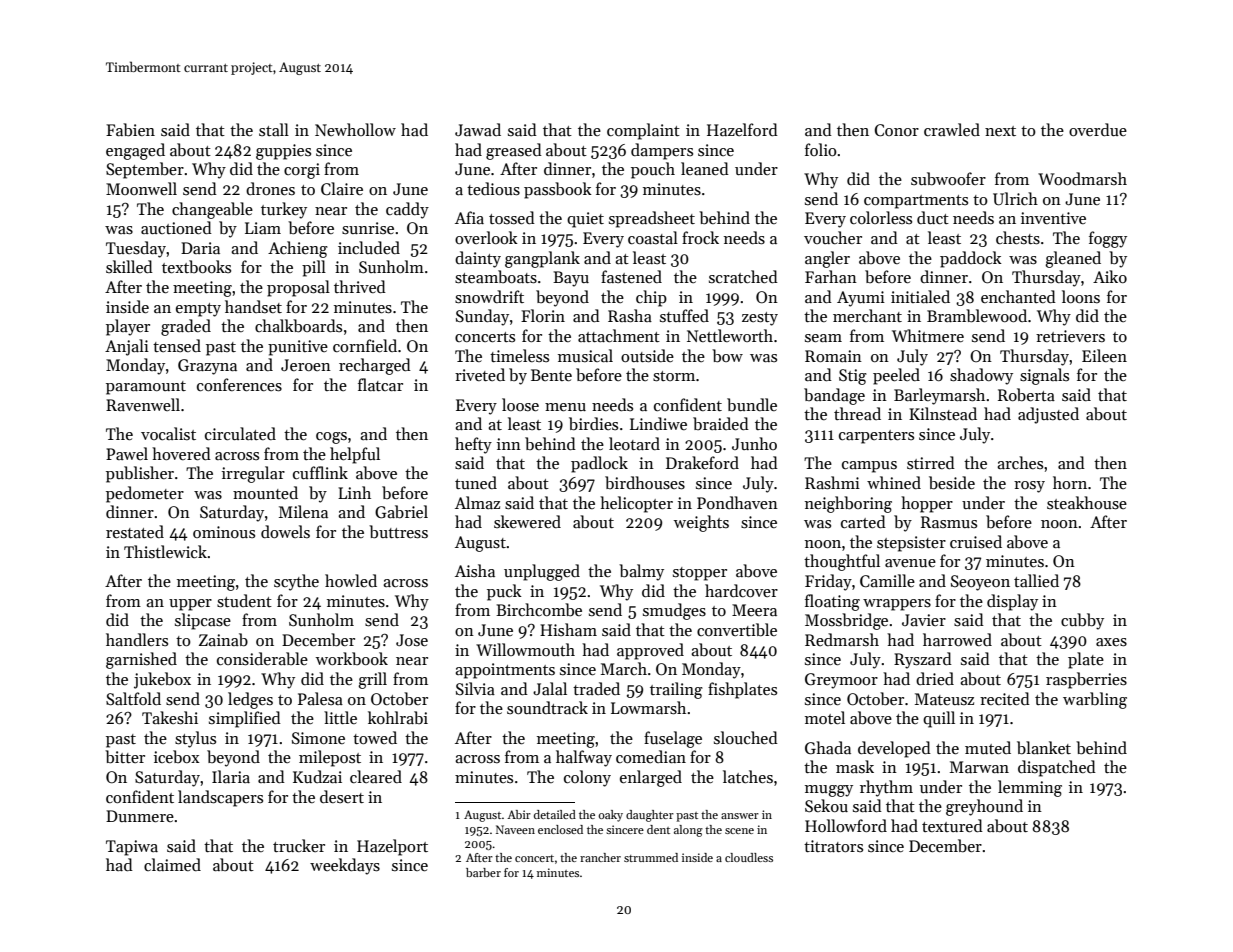 Image resolution: width=1233 pixels, height=952 pixels. What do you see at coordinates (1108, 239) in the screenshot?
I see `foggy` at bounding box center [1108, 239].
